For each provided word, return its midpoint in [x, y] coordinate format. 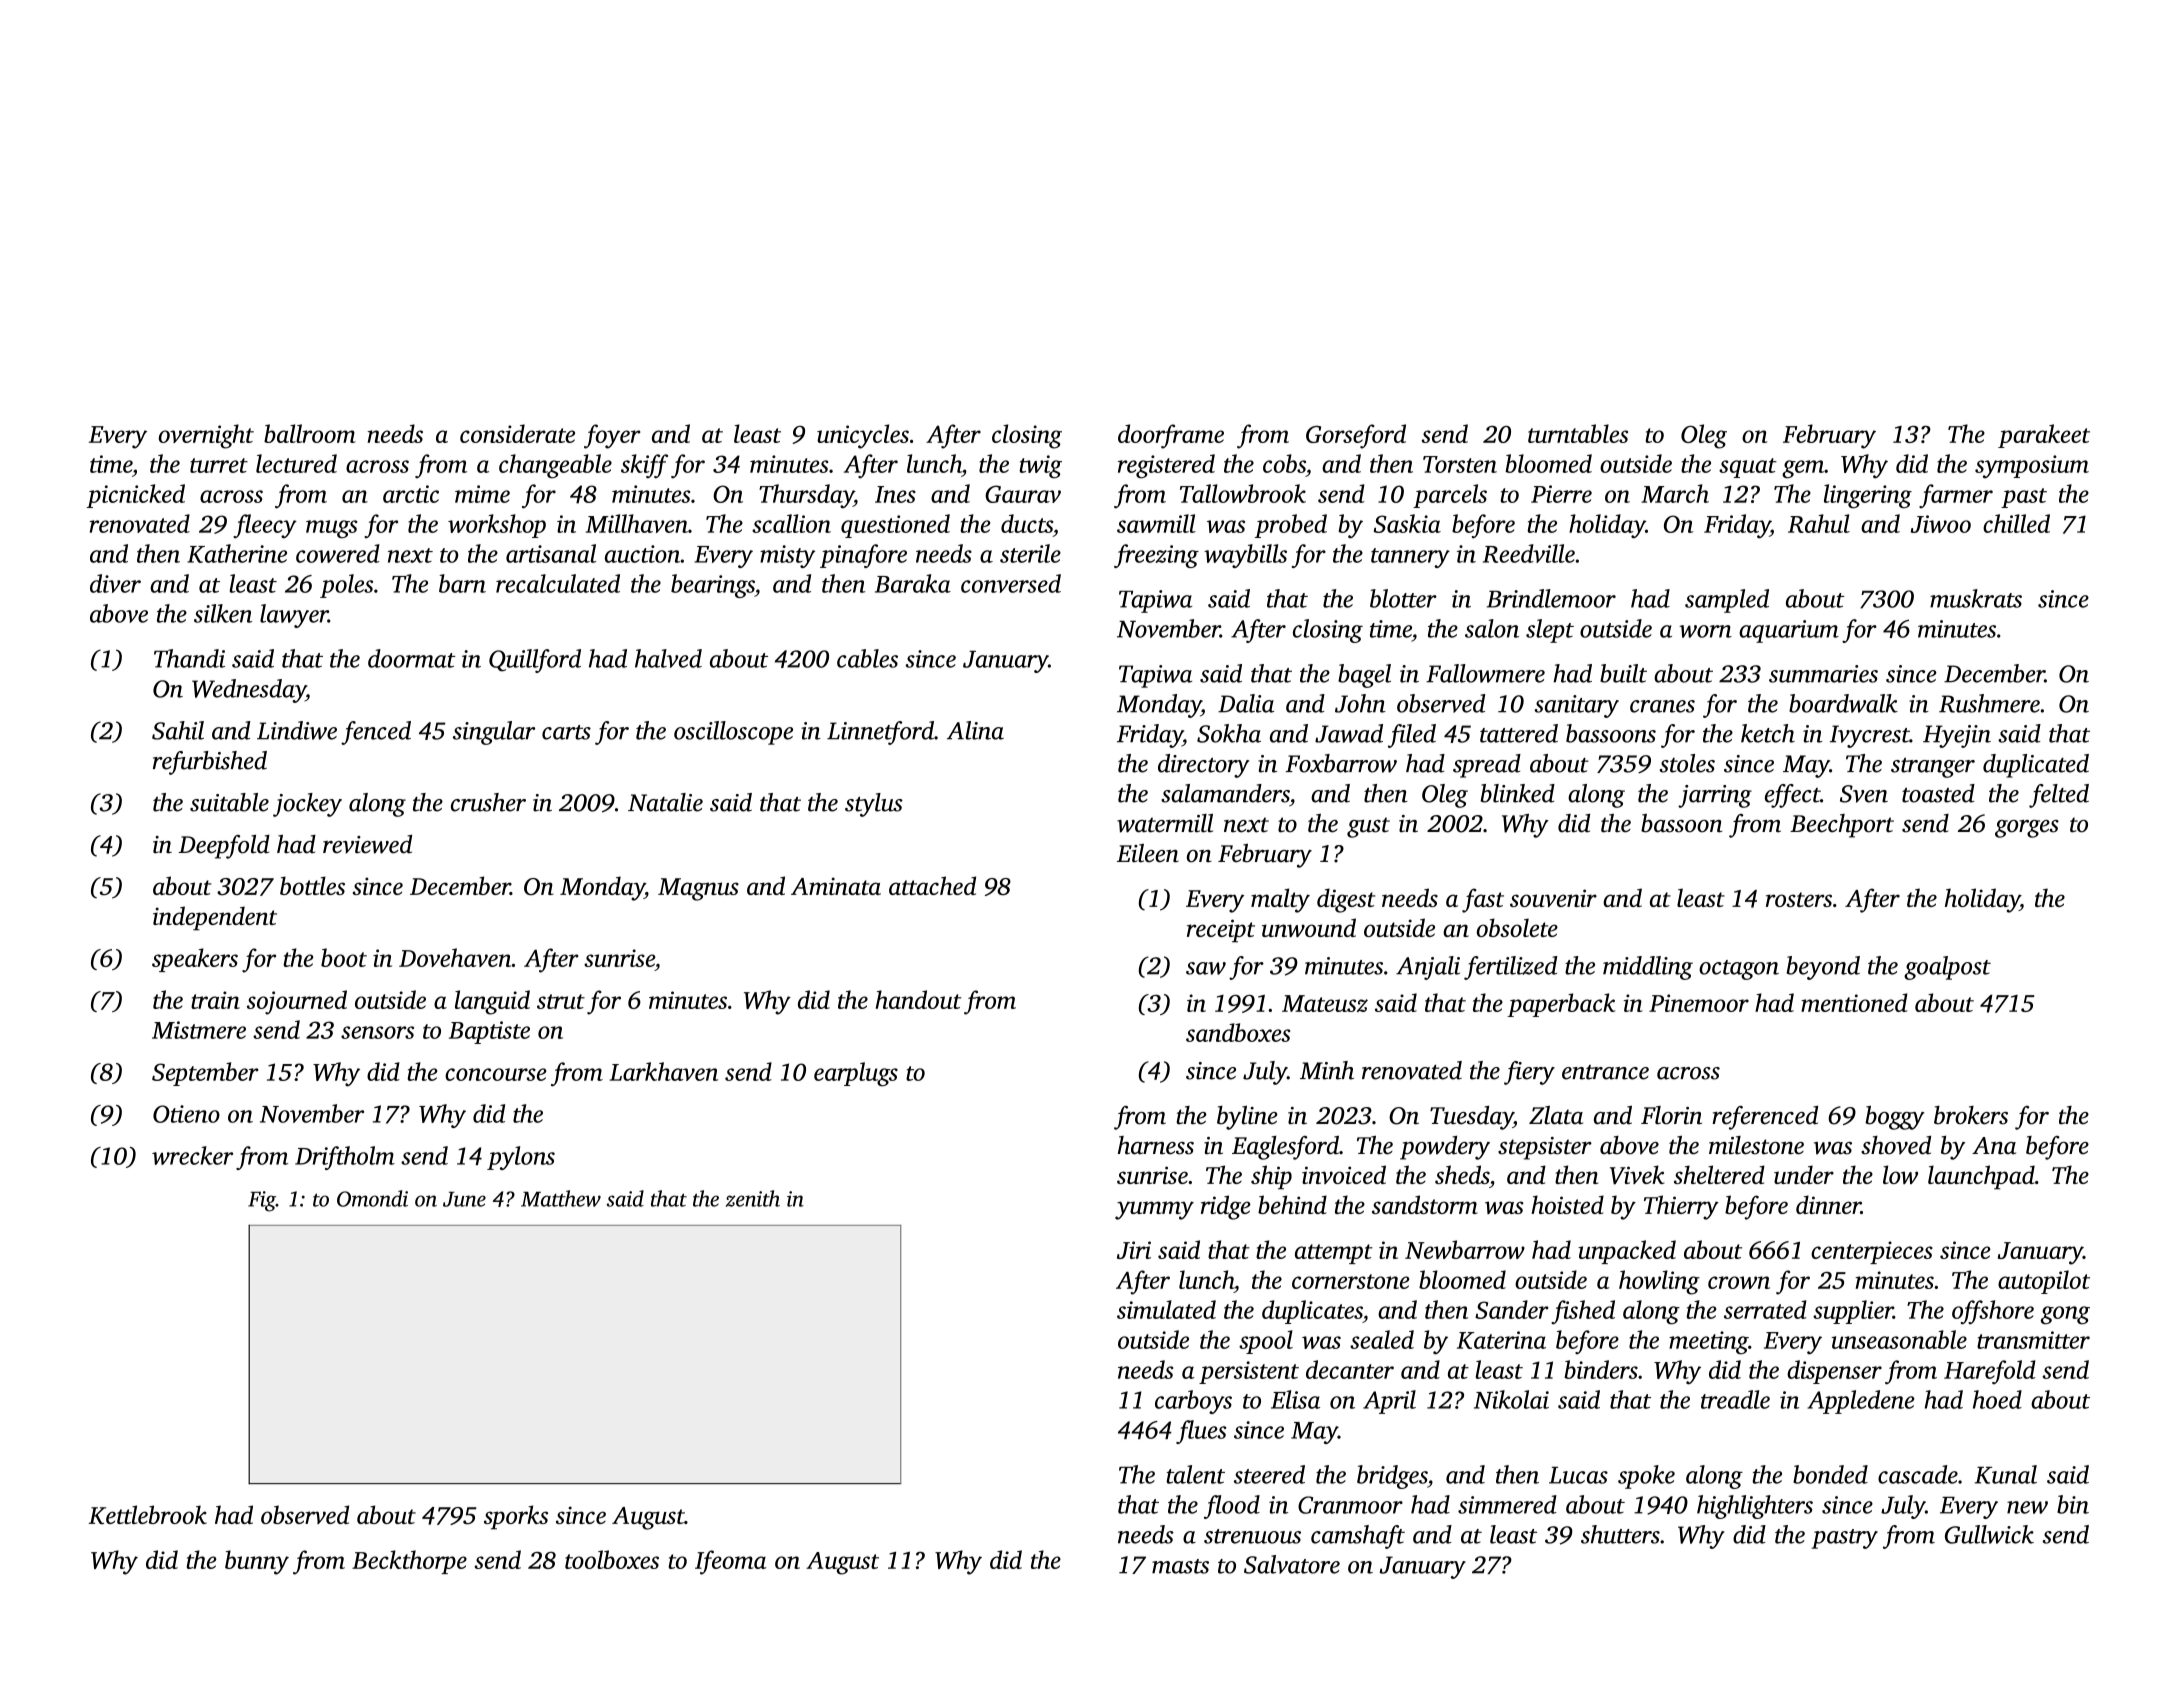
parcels [1450, 496]
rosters [1799, 899]
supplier [1853, 1312]
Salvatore [1292, 1564]
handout [918, 999]
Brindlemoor [1551, 598]
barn [462, 583]
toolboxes [612, 1559]
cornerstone [1351, 1281]
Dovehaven [455, 957]
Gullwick [1989, 1534]
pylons [521, 1158]
